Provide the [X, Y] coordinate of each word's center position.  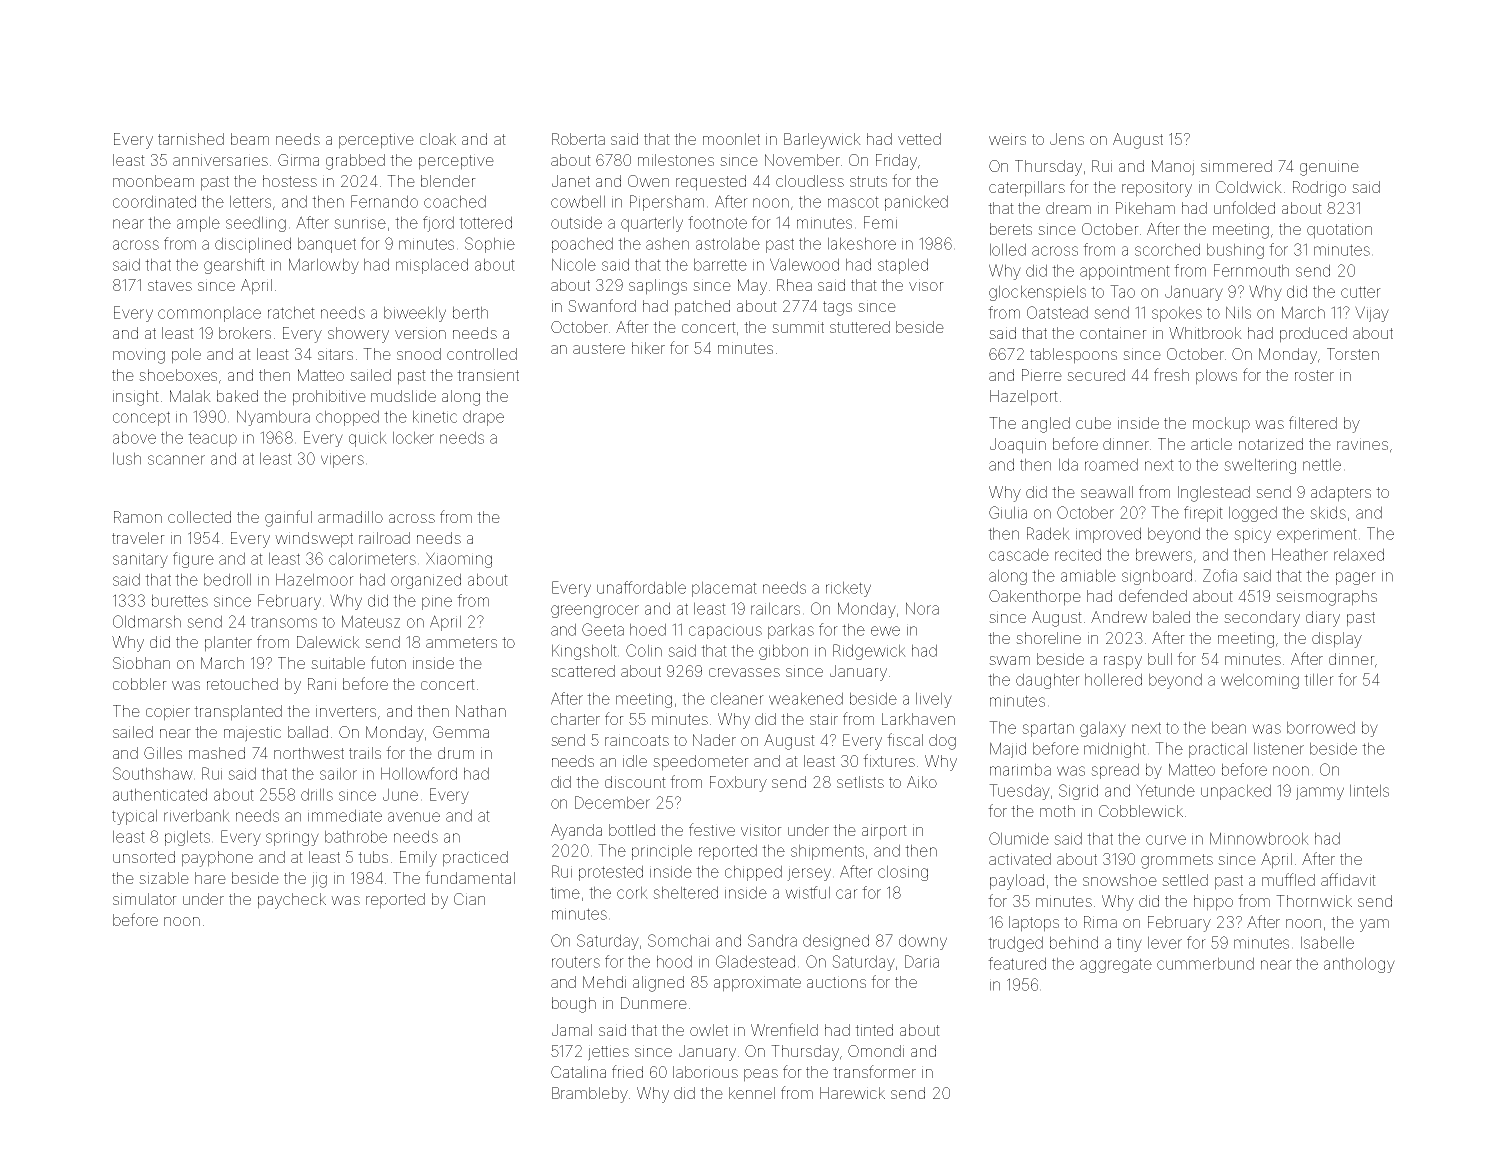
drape [483, 418]
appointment [1125, 272]
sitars [335, 354]
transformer [874, 1071]
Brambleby [590, 1095]
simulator [145, 899]
